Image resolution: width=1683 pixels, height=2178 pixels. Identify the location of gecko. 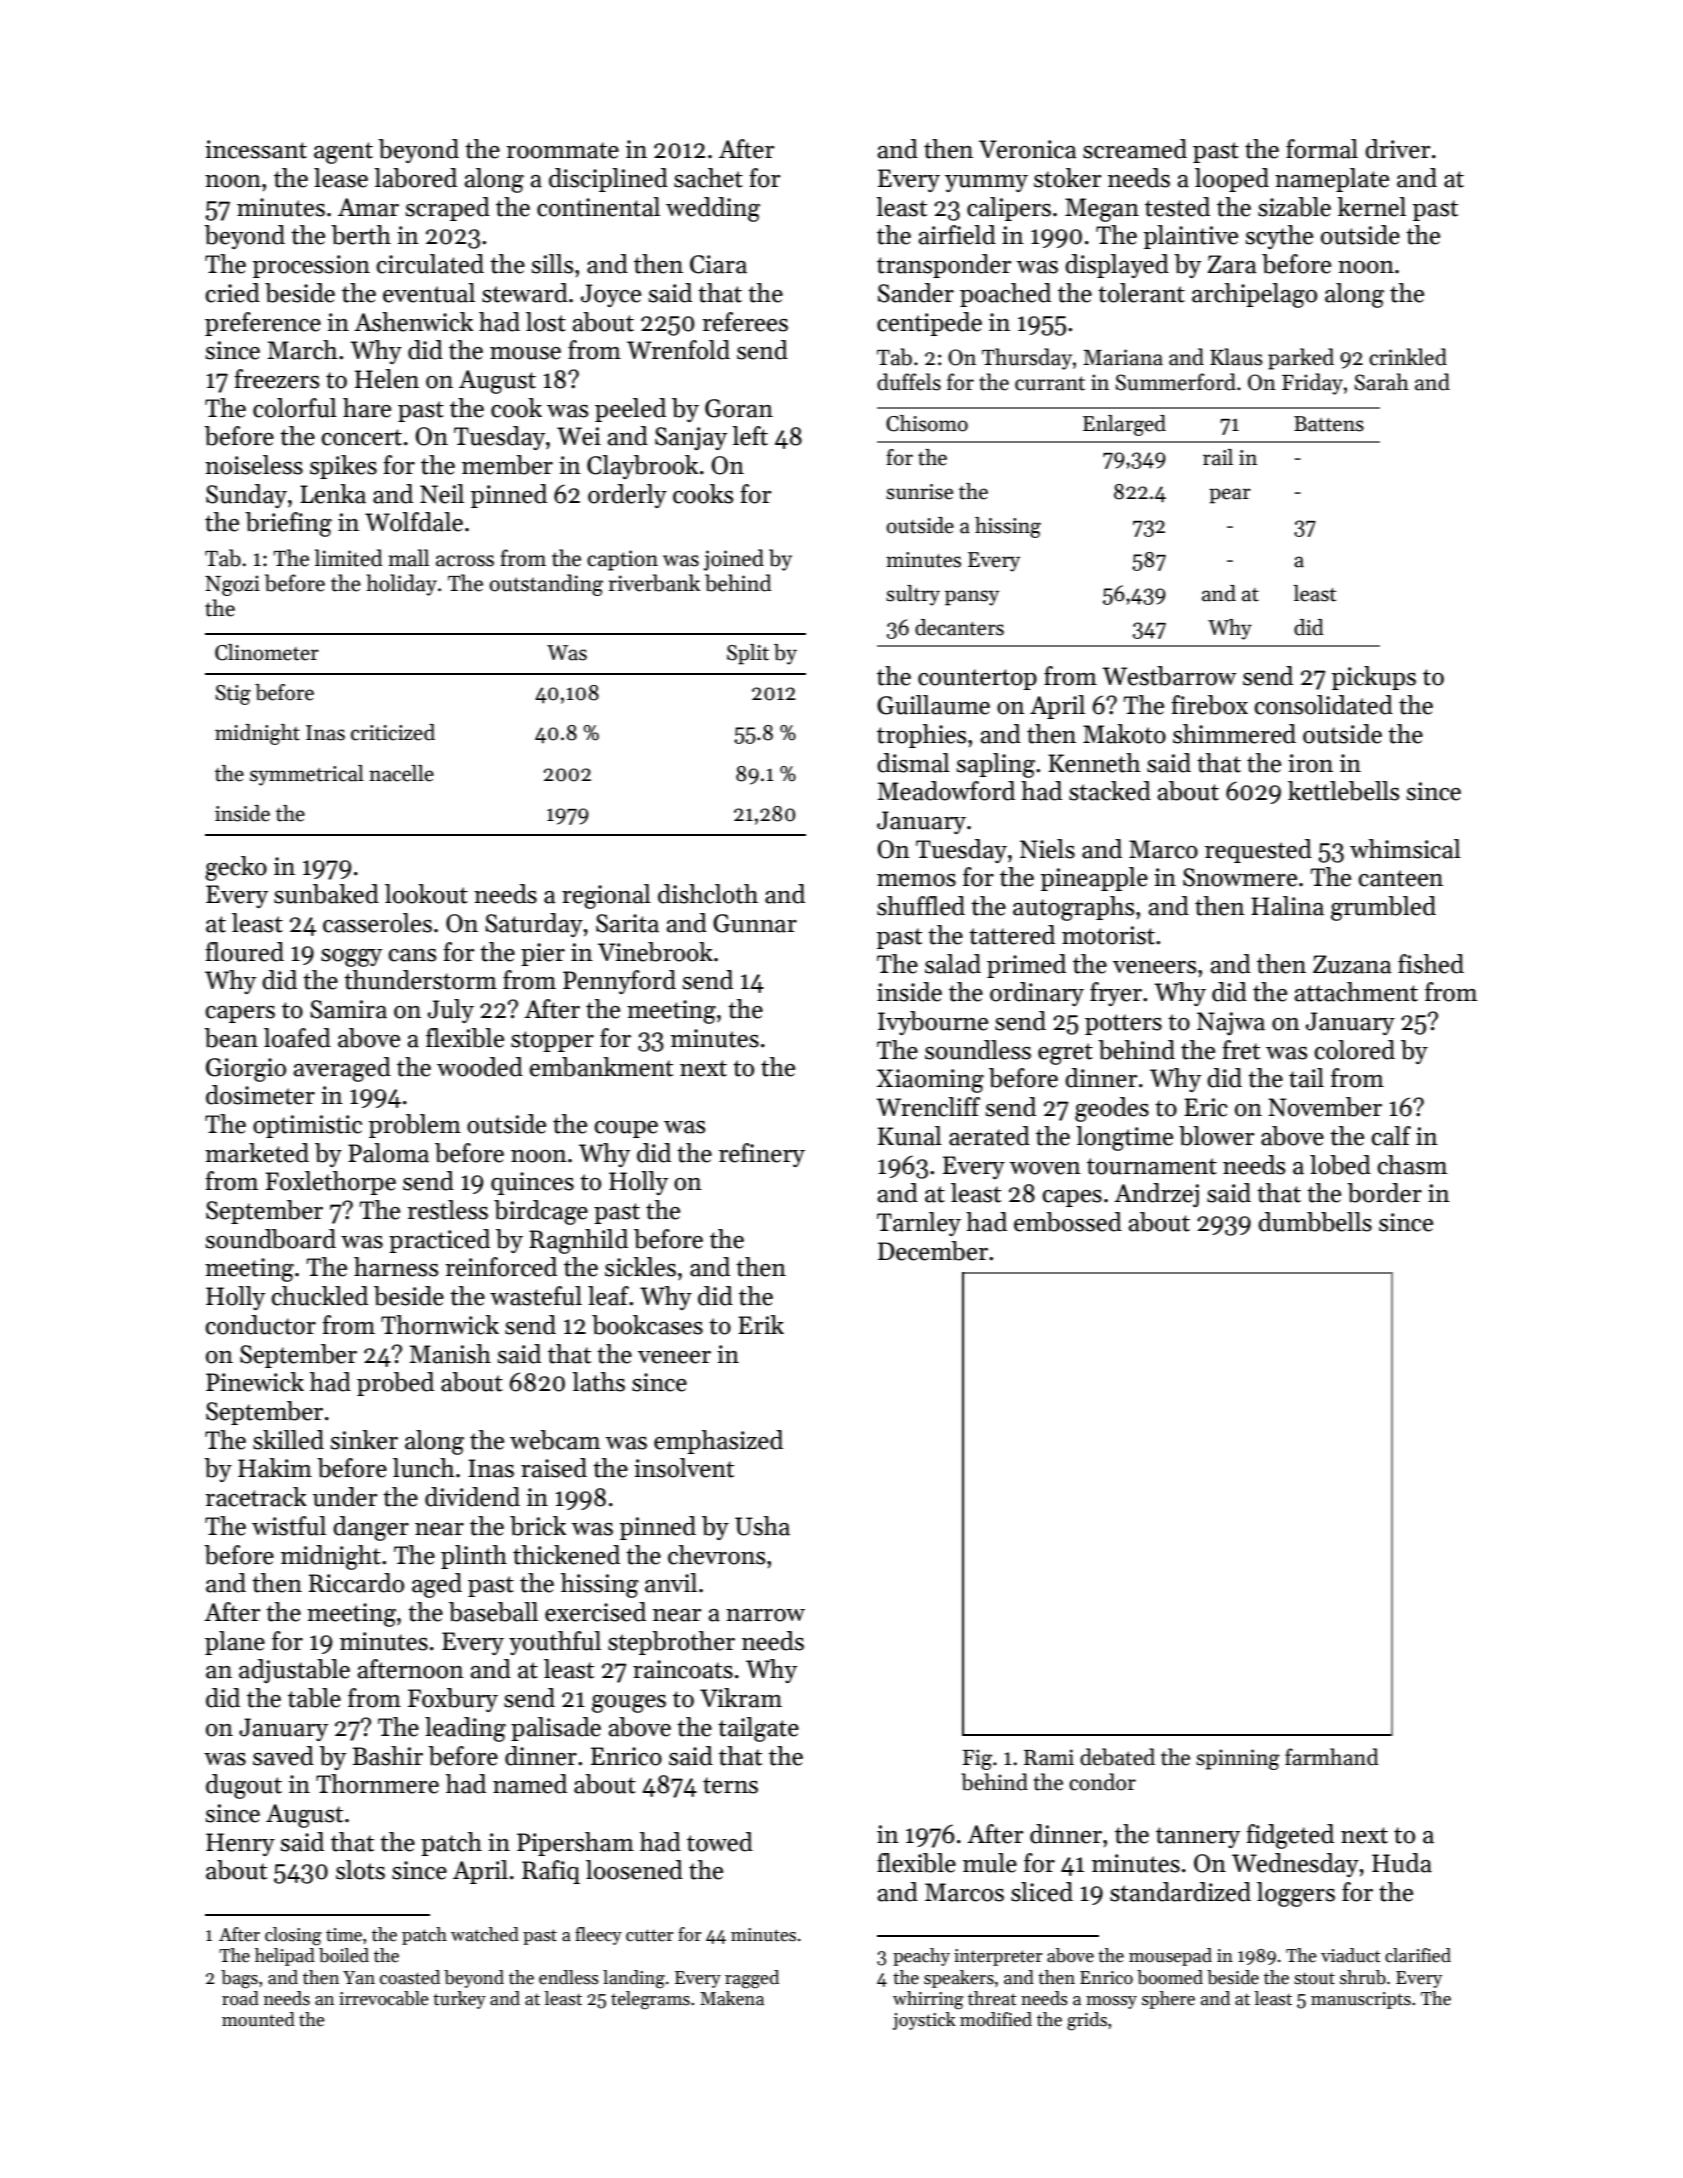
(236, 868).
